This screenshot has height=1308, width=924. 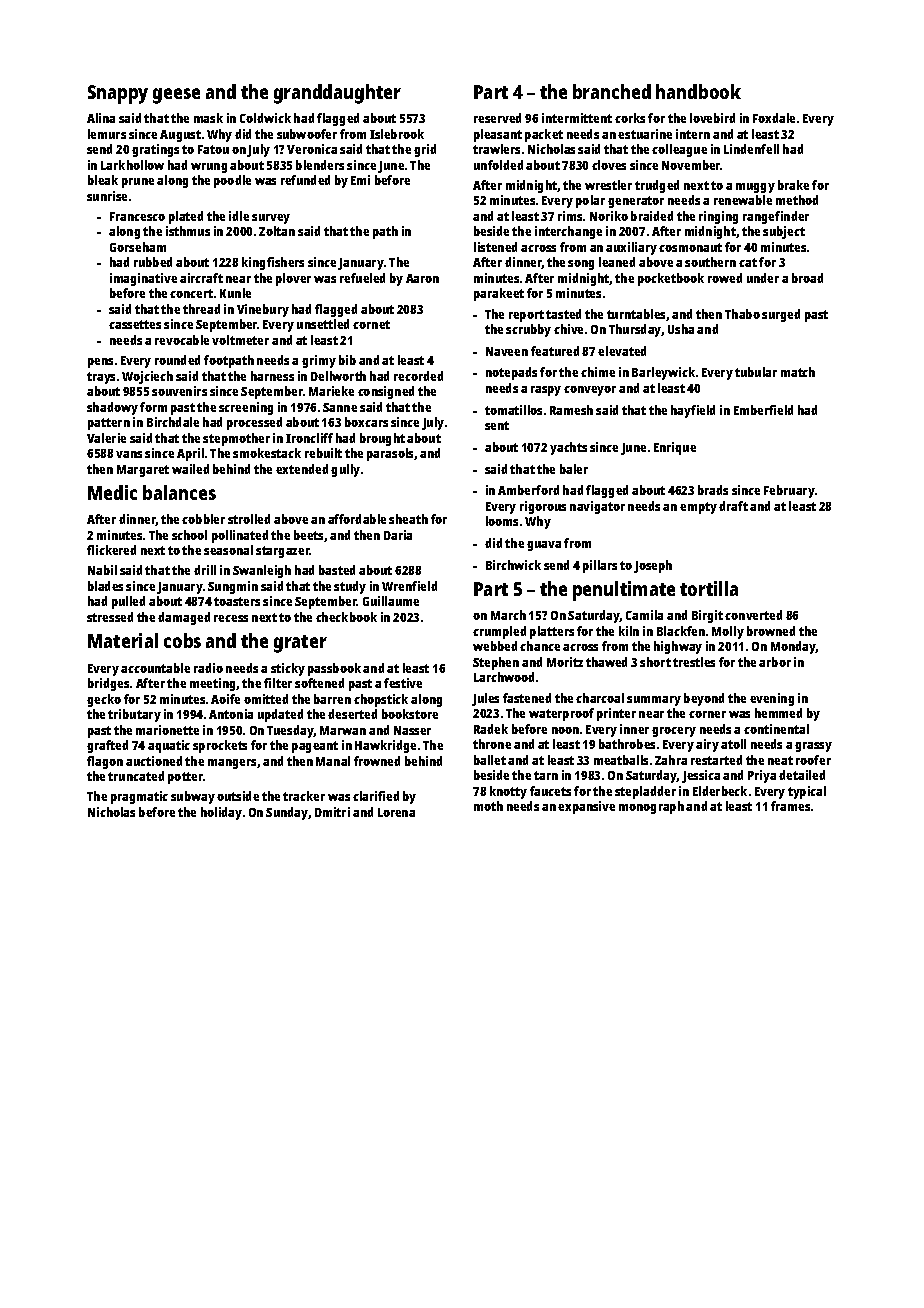 What do you see at coordinates (182, 640) in the screenshot?
I see `cobs` at bounding box center [182, 640].
